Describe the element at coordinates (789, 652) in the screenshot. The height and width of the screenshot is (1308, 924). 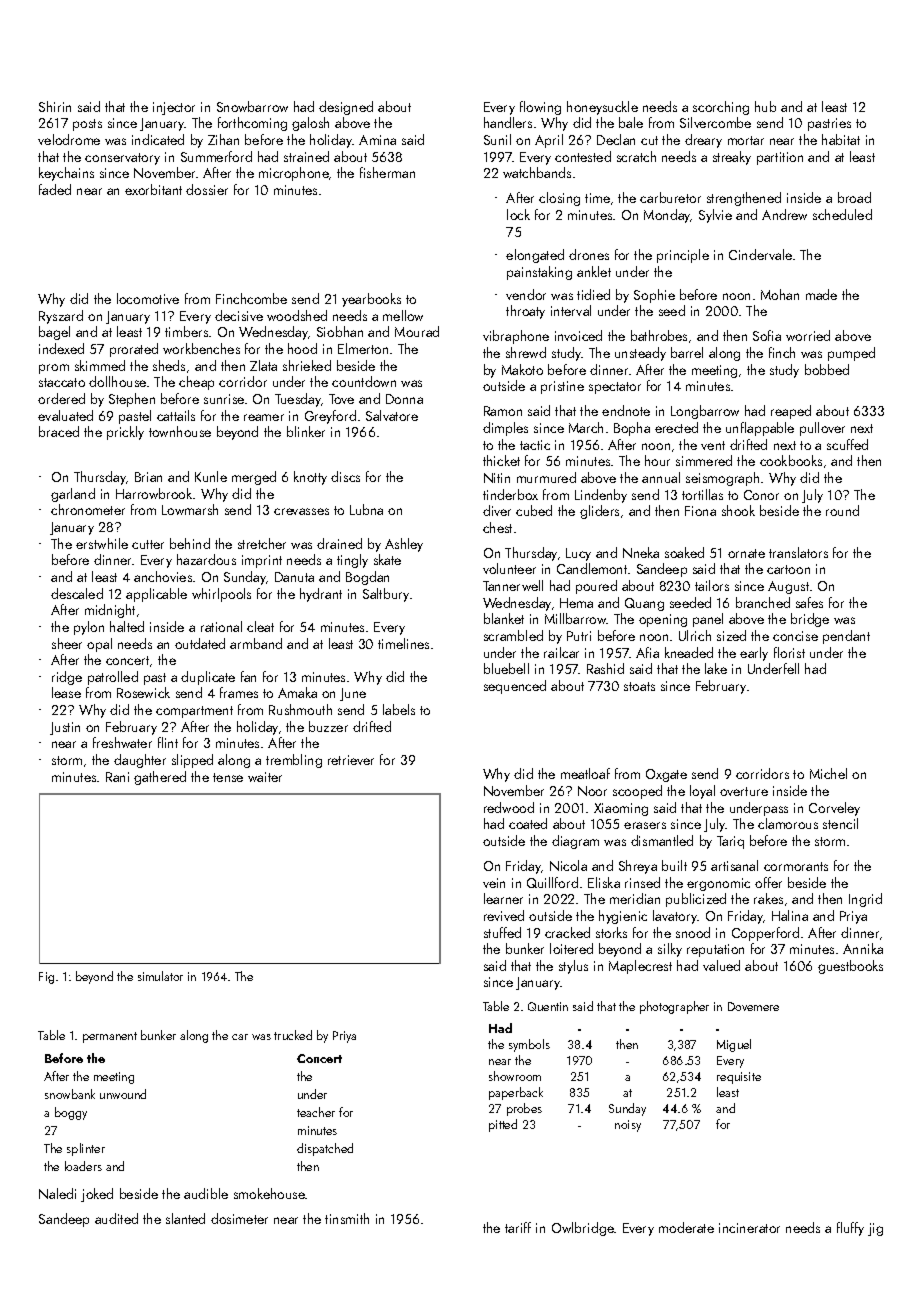
I see `florist` at that location.
